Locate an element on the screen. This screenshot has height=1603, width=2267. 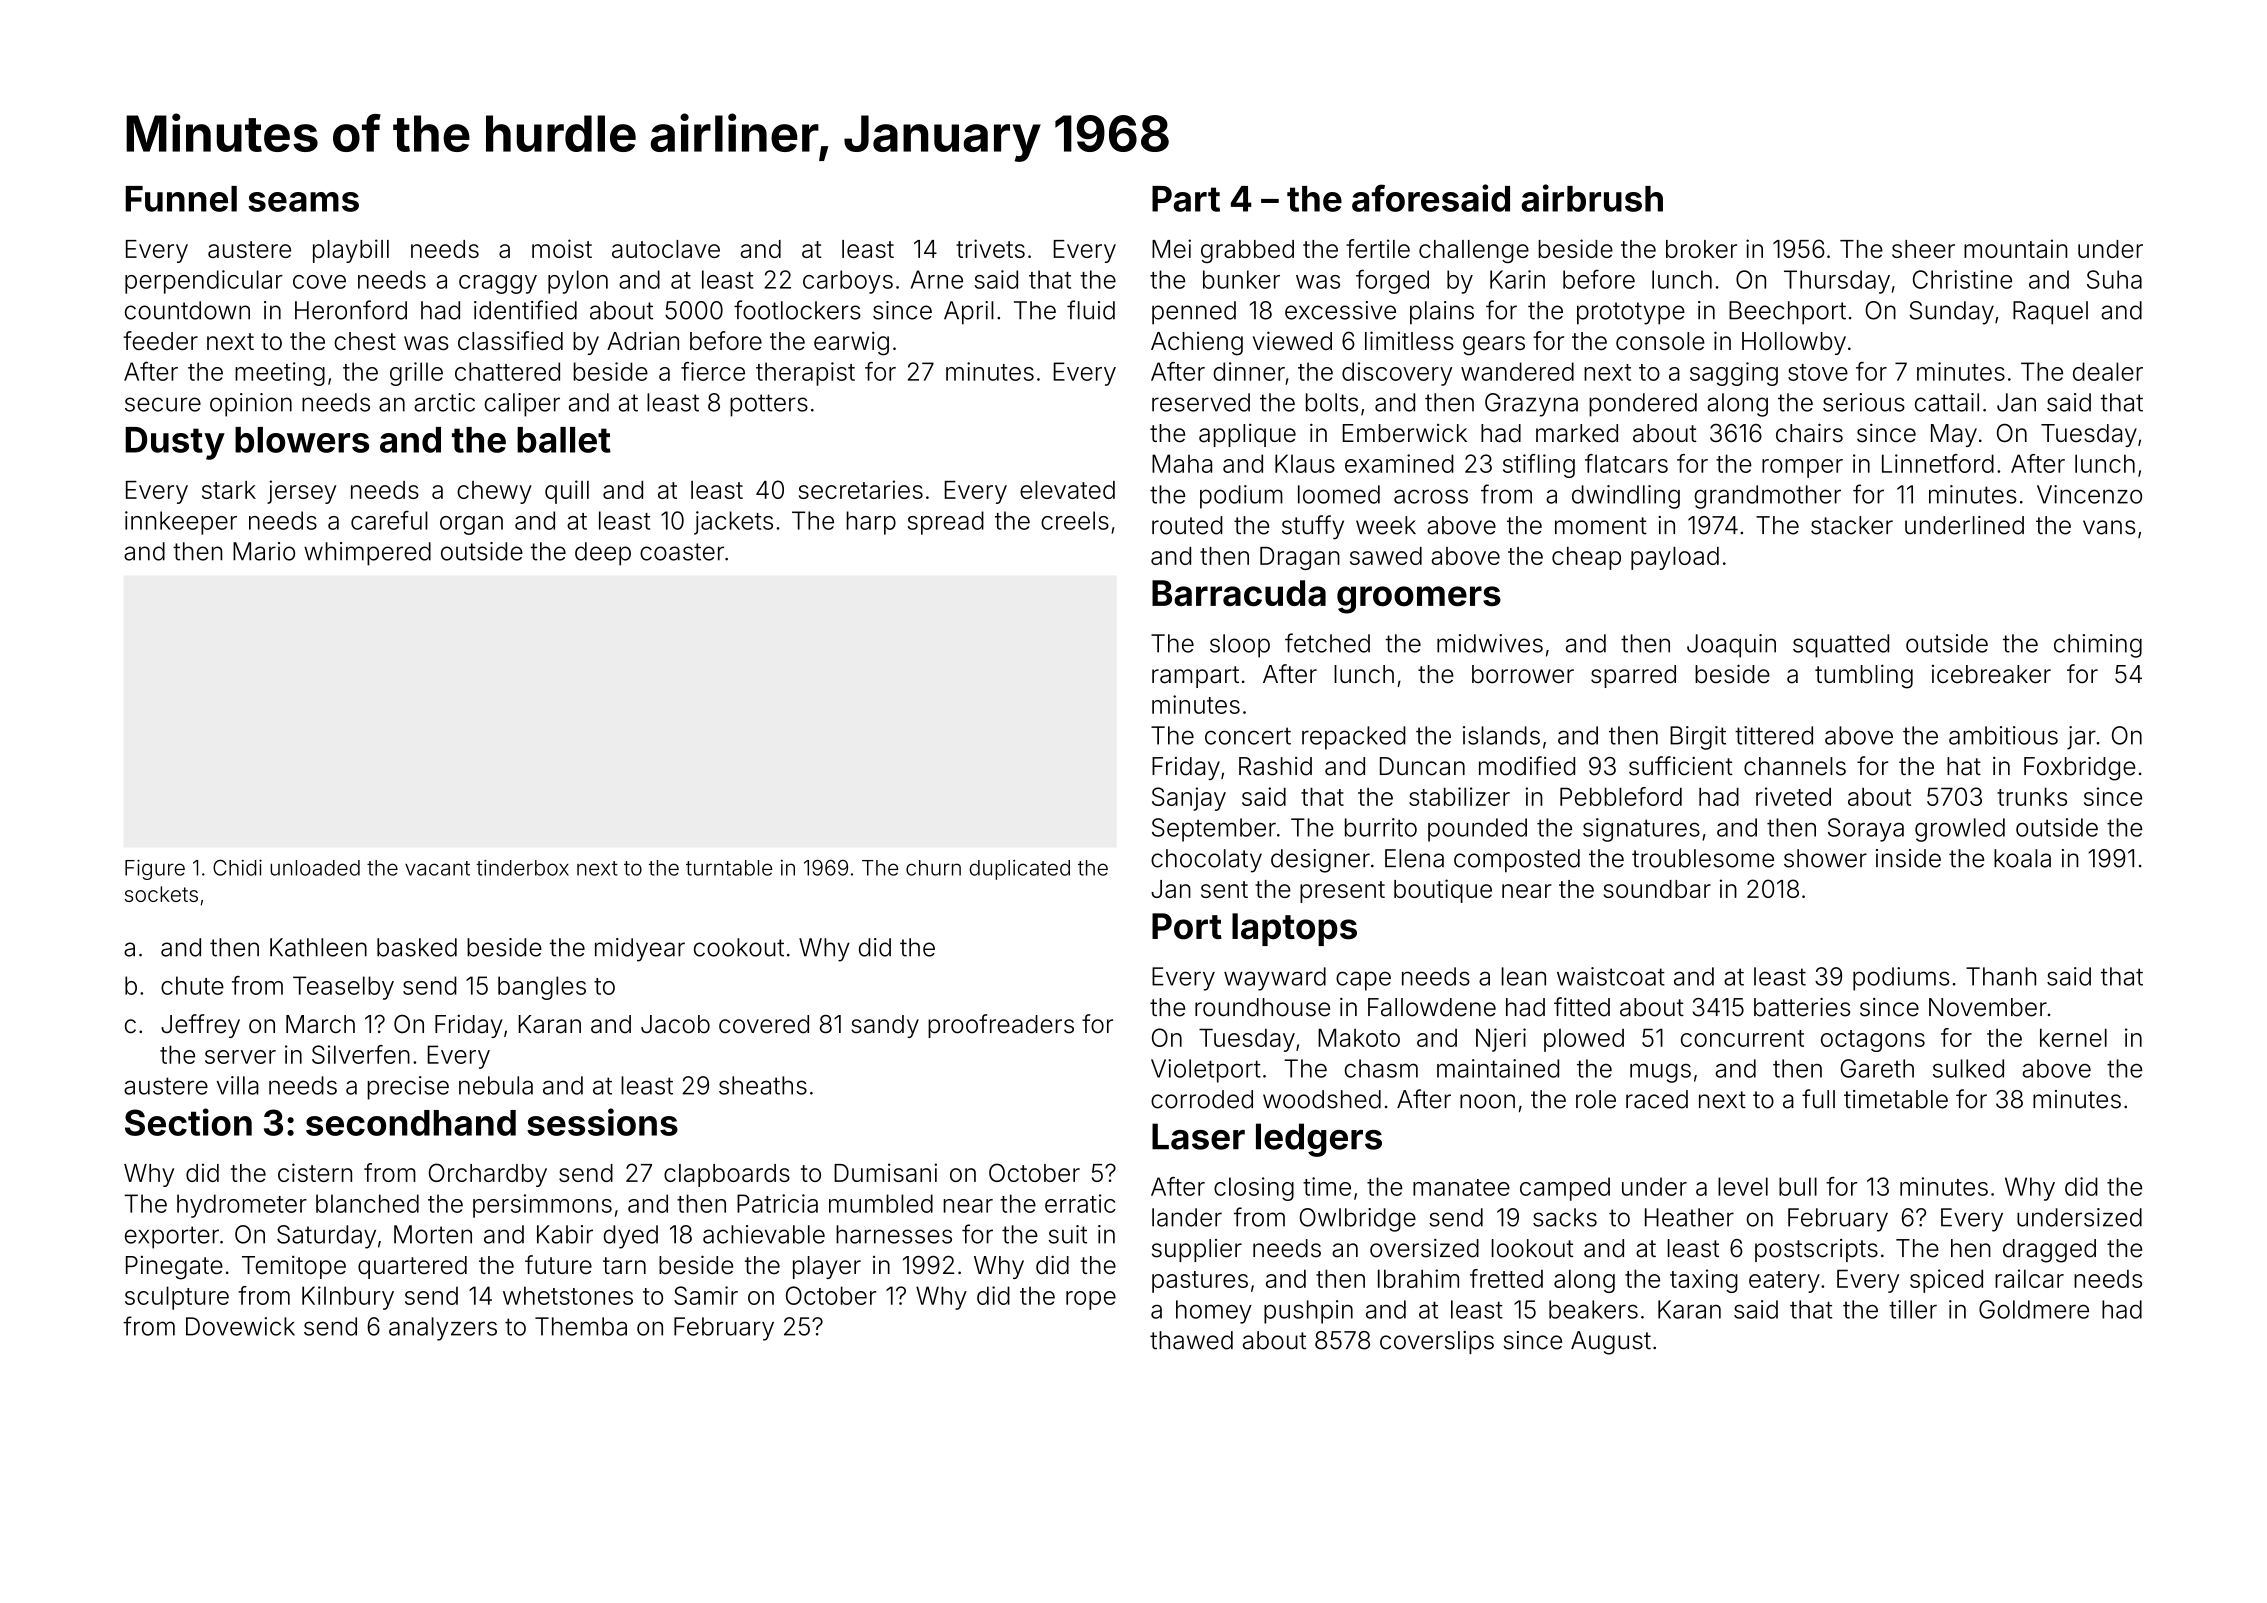
airbrush is located at coordinates (1592, 198).
